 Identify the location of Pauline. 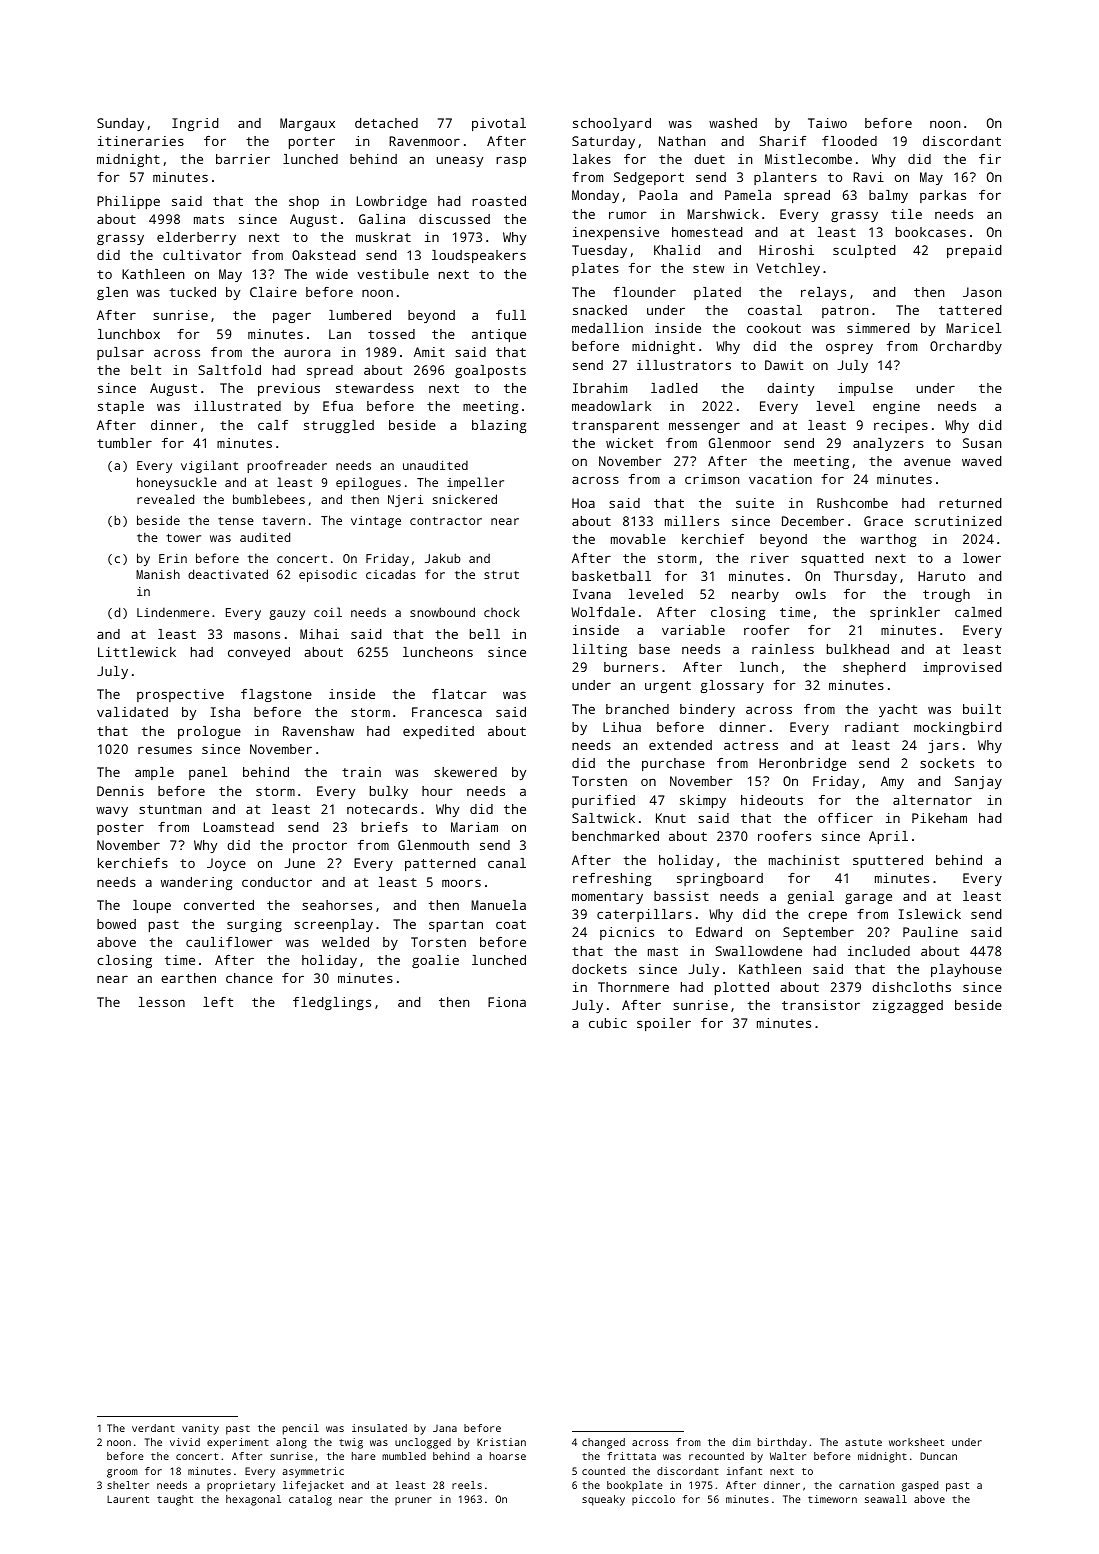
(930, 932).
